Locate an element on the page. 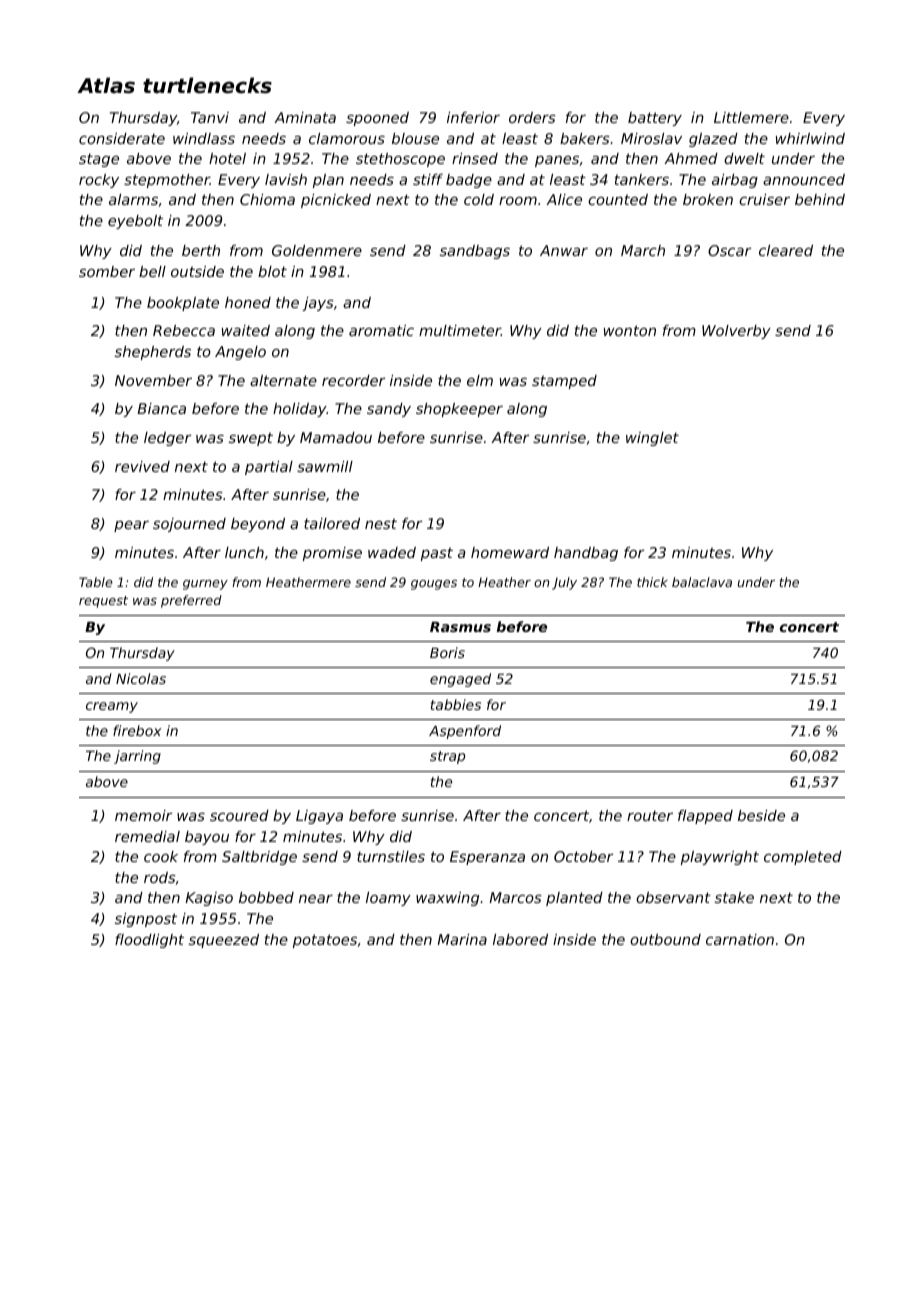 The width and height of the page is (924, 1308). balaclava is located at coordinates (702, 582).
